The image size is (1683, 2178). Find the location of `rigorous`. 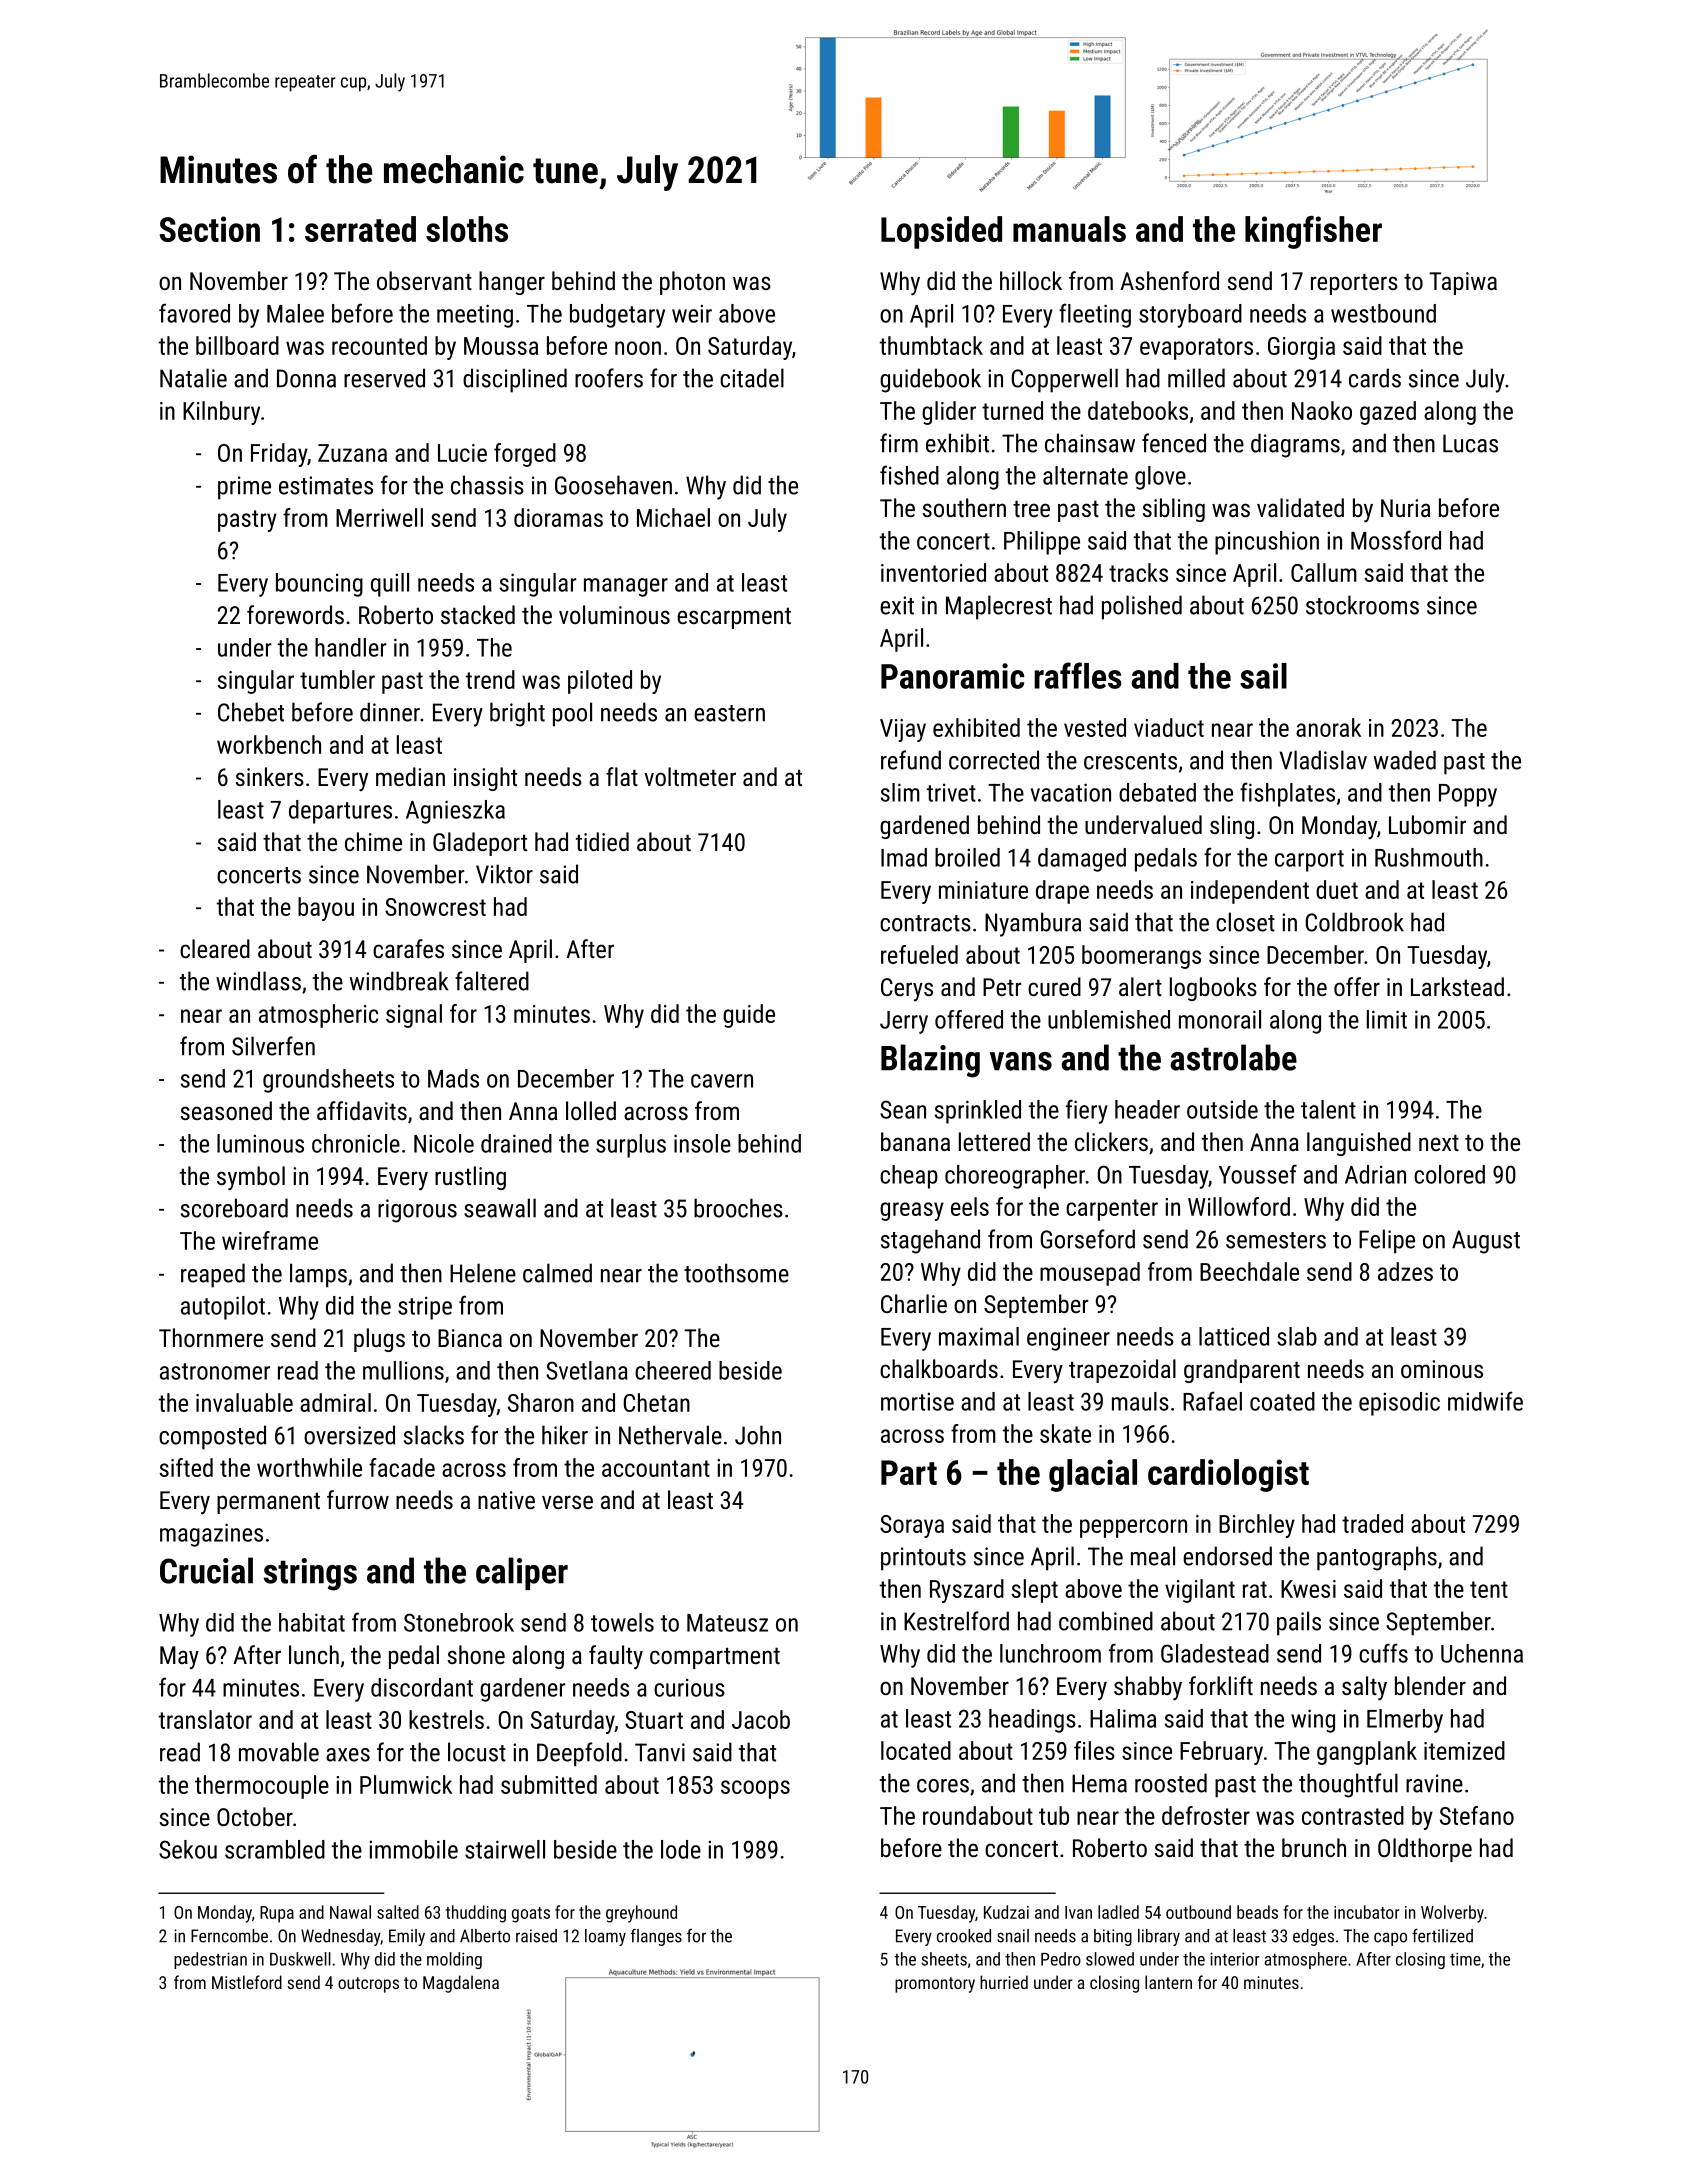

rigorous is located at coordinates (417, 1211).
